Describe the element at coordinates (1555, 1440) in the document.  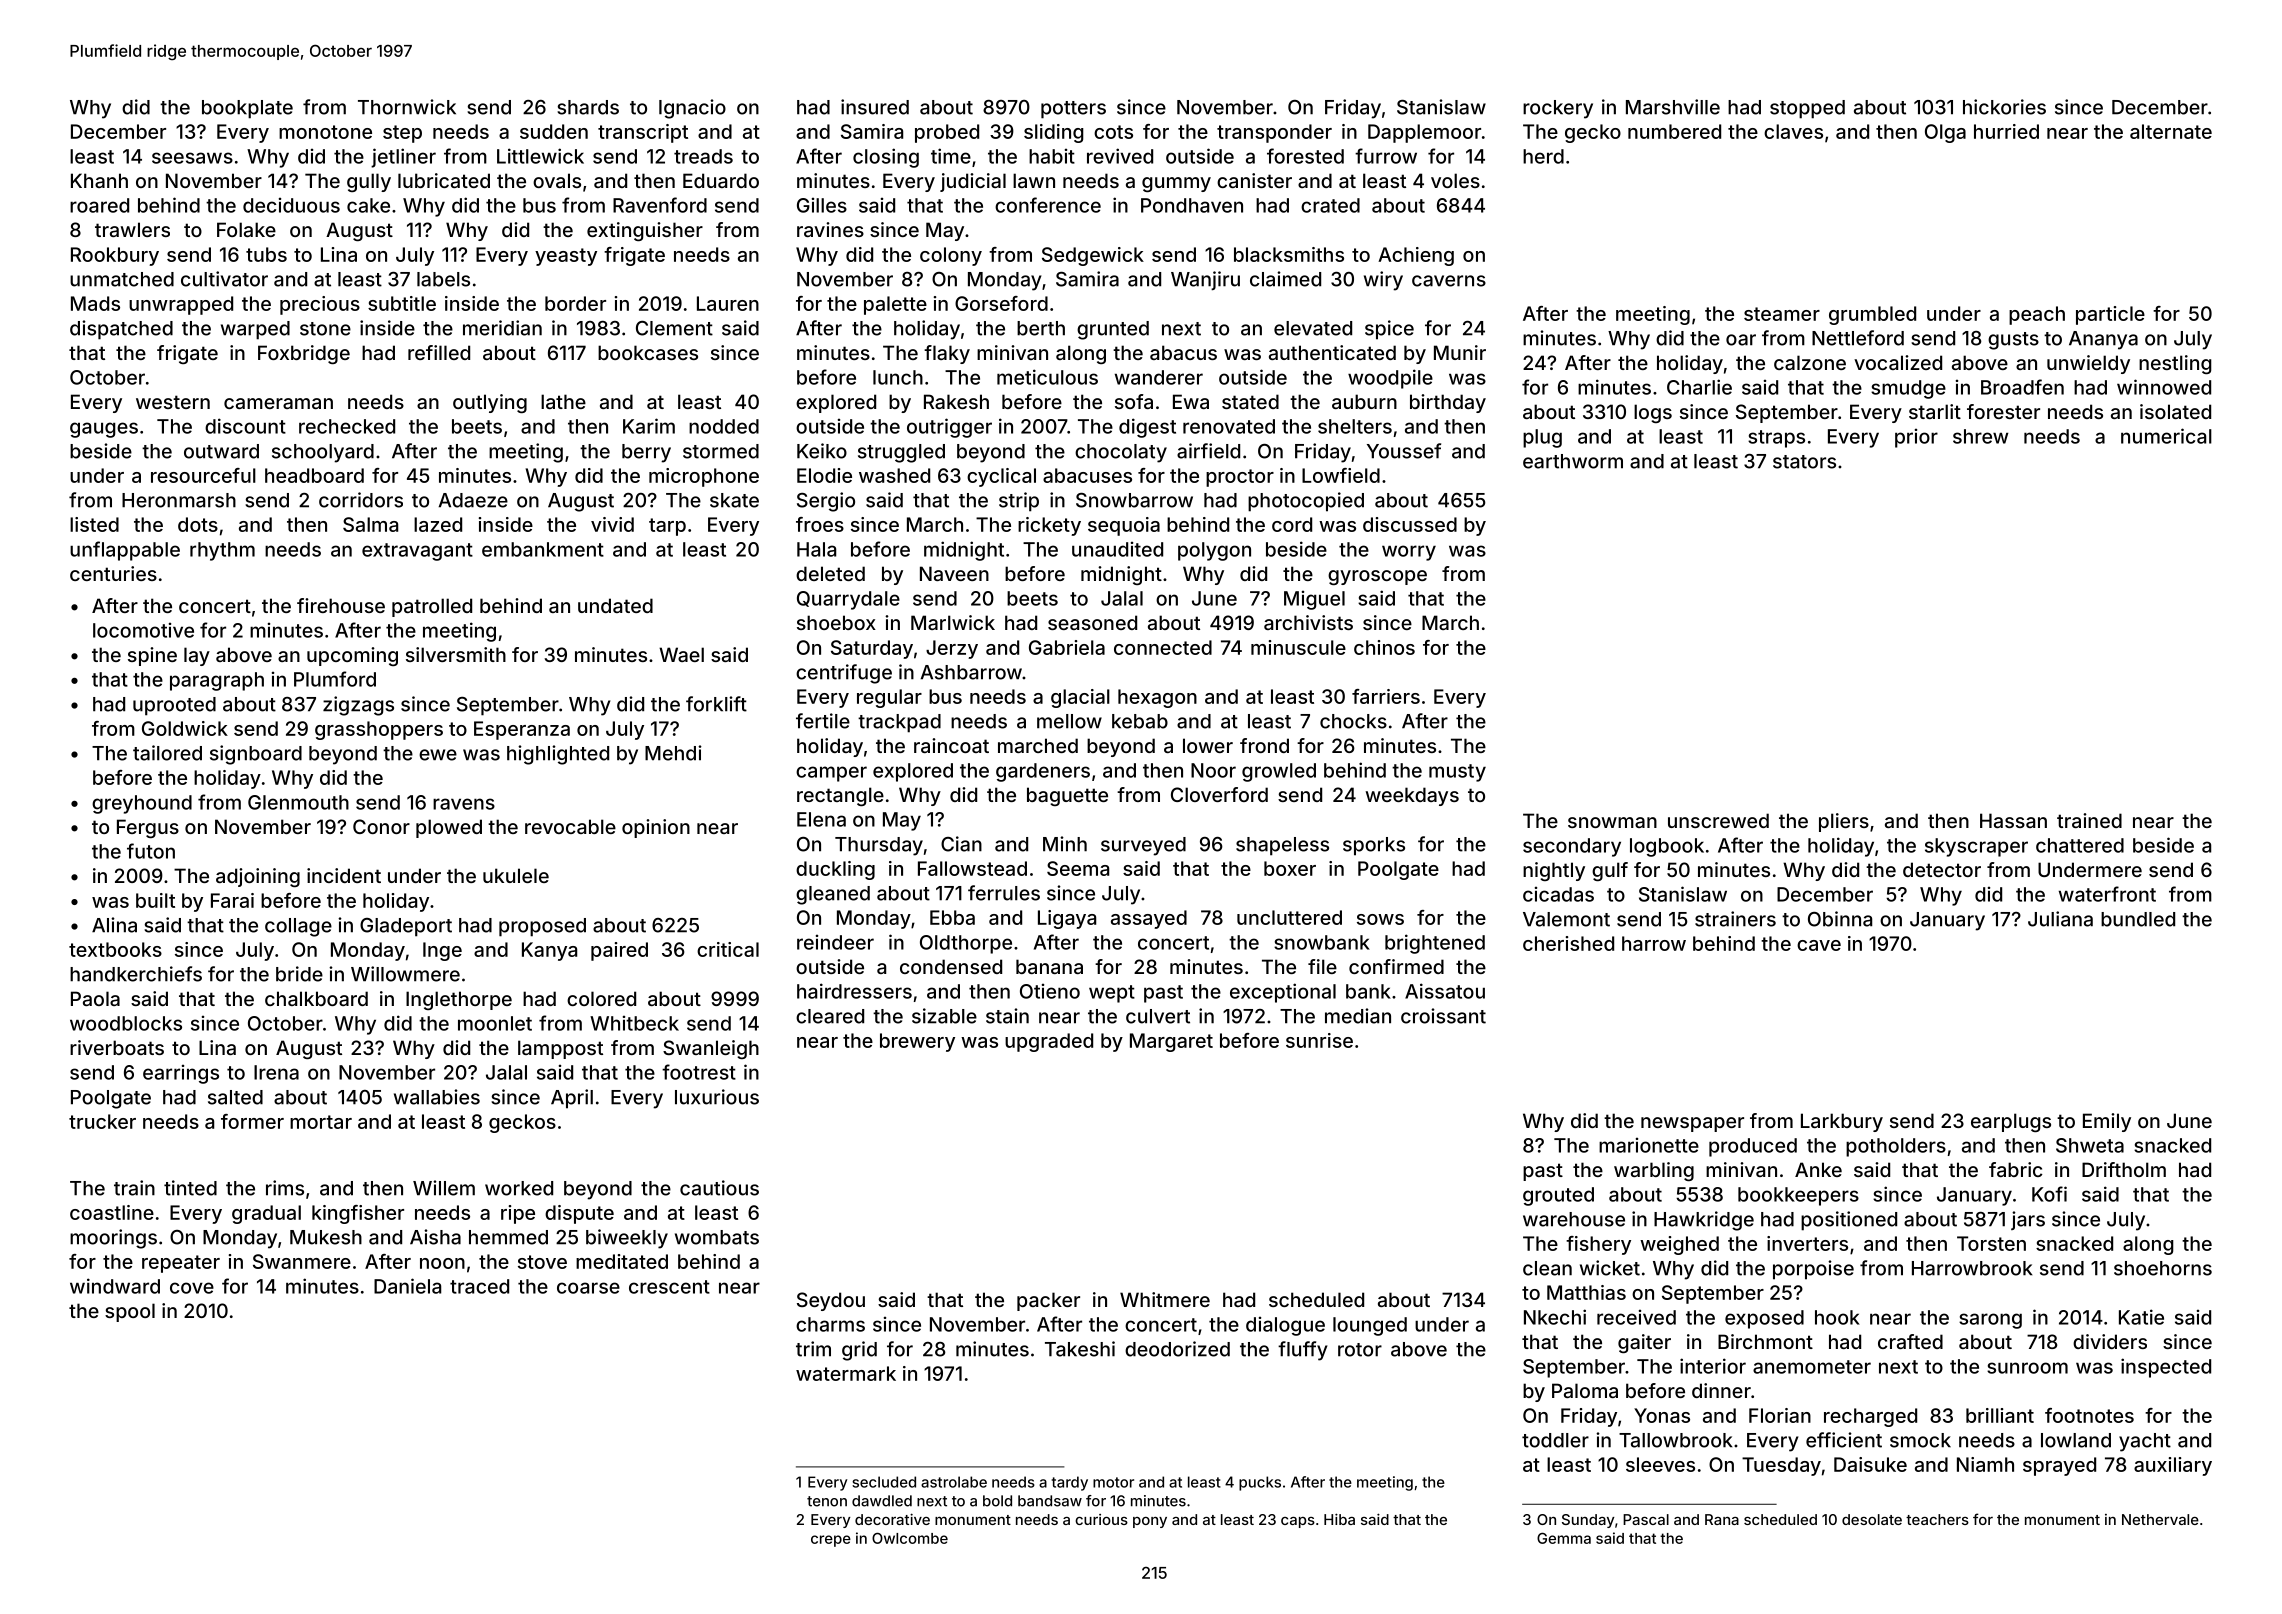
I see `toddler` at that location.
